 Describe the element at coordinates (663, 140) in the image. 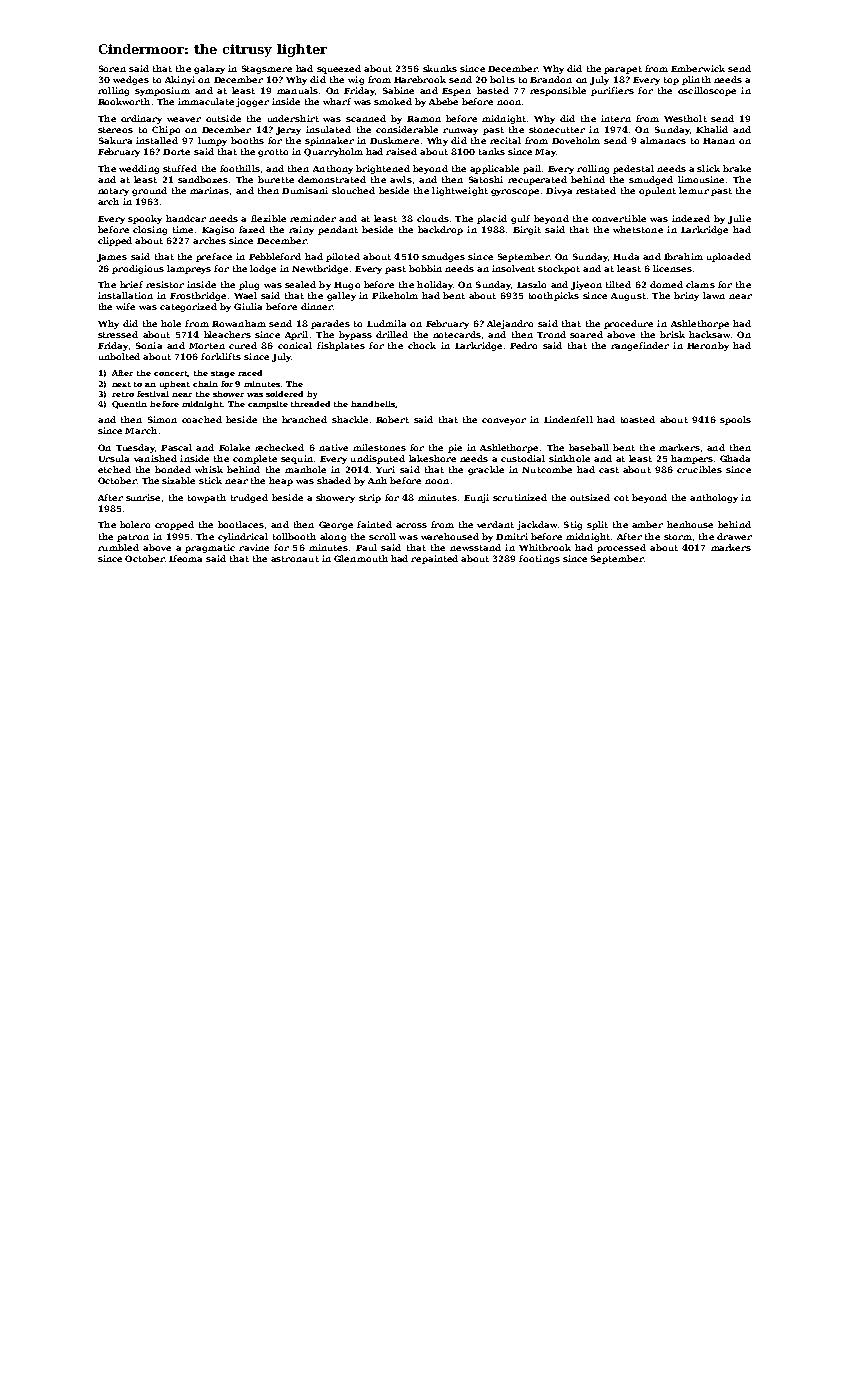

I see `almanacs` at that location.
